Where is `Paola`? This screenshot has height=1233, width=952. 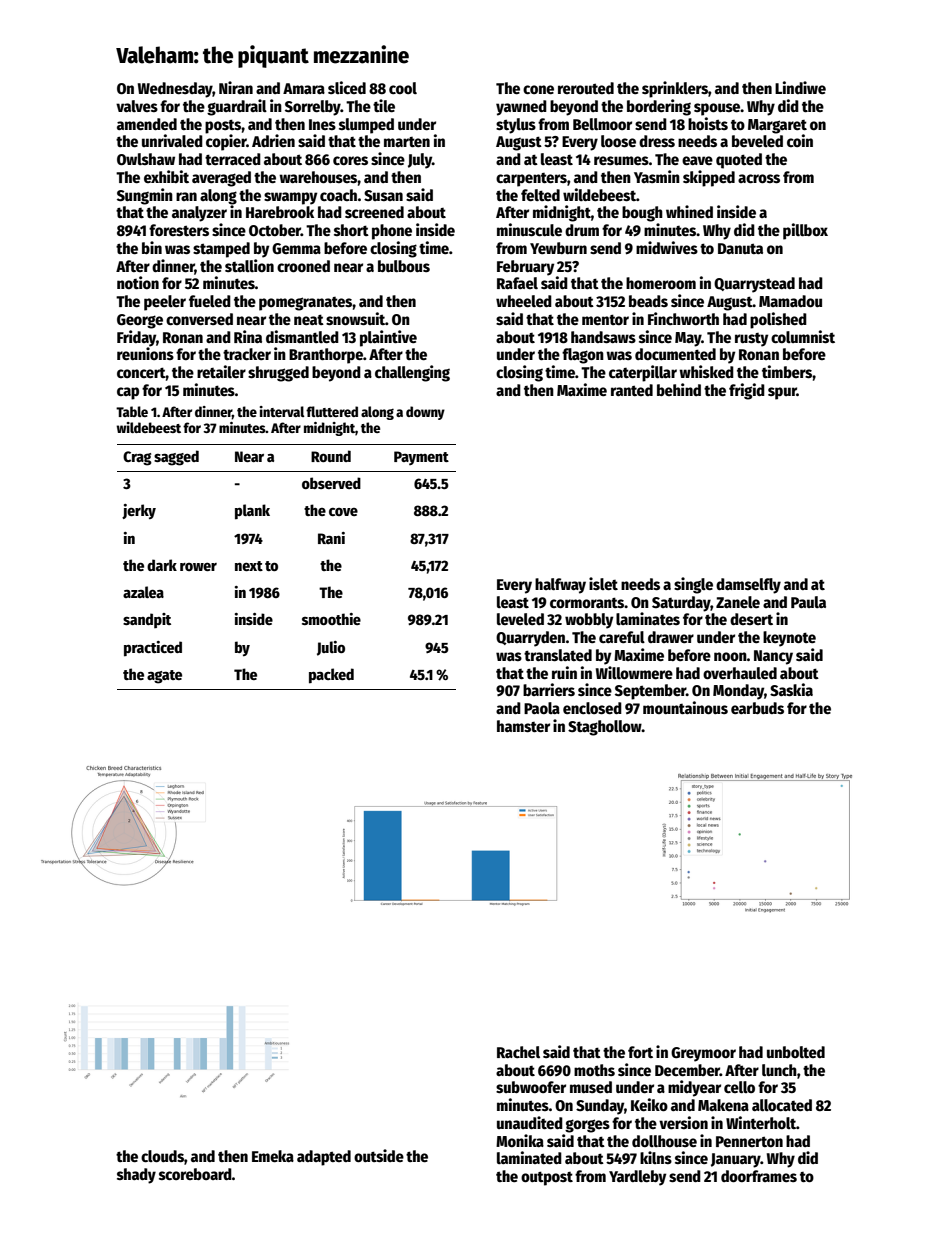
Paola is located at coordinates (542, 708).
